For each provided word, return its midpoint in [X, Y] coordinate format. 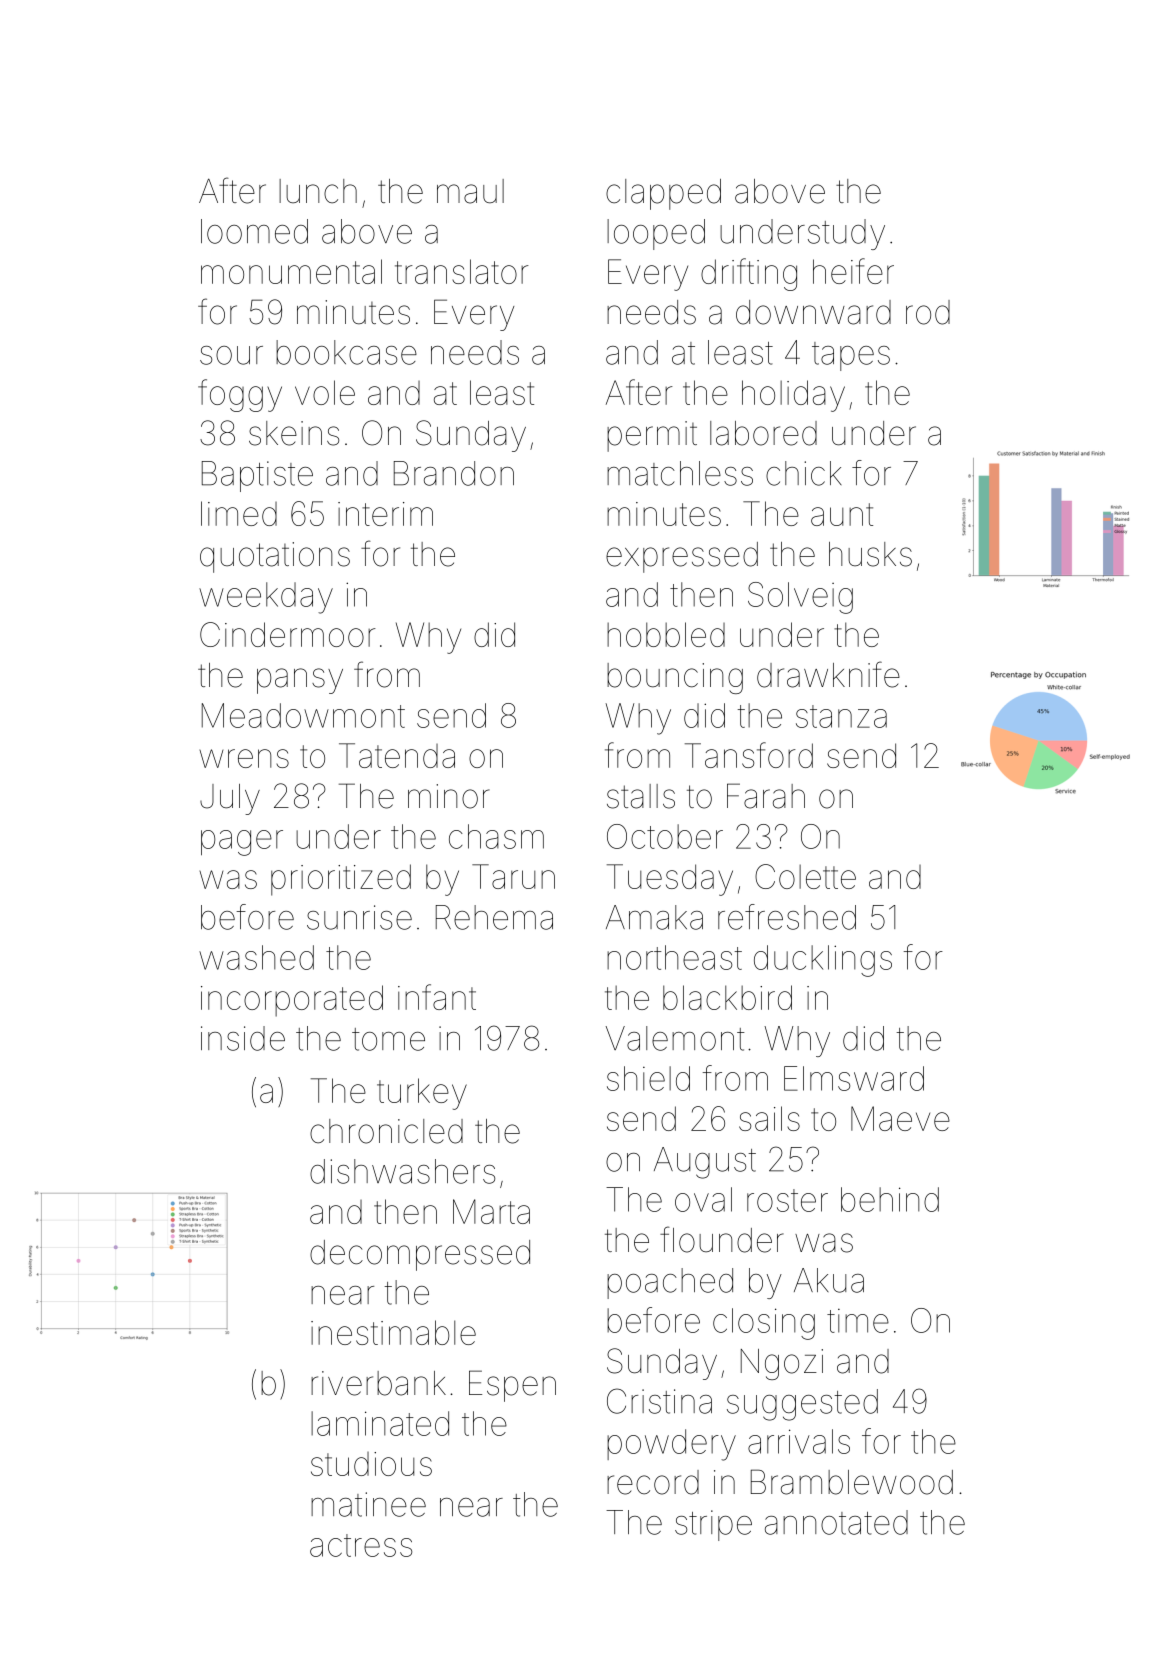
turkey [422, 1094]
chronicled [386, 1131]
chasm [496, 836]
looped [656, 234]
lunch [318, 191]
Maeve [900, 1118]
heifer [853, 271]
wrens [244, 758]
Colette [805, 876]
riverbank [378, 1383]
